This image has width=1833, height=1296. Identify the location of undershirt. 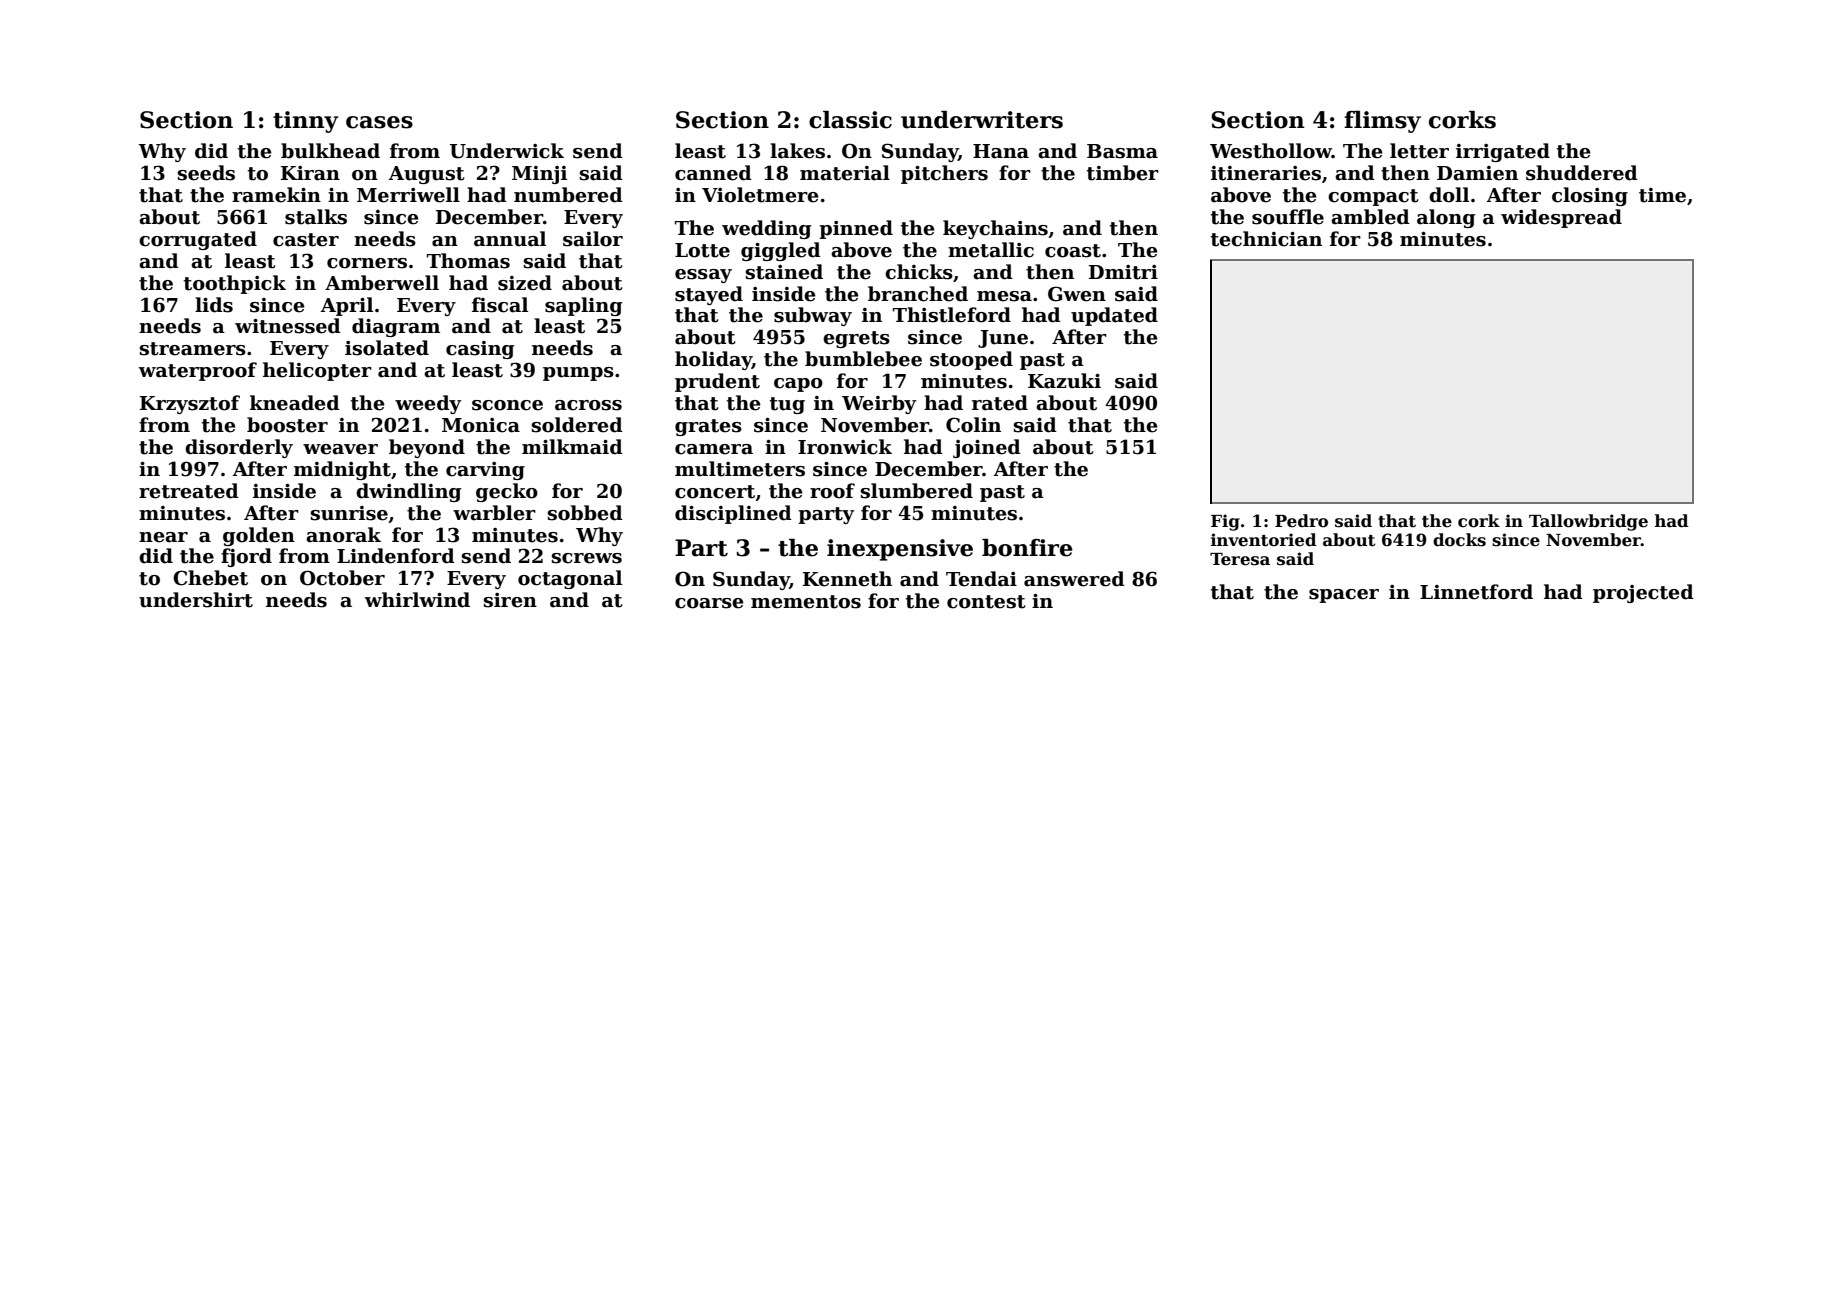
(196, 600).
